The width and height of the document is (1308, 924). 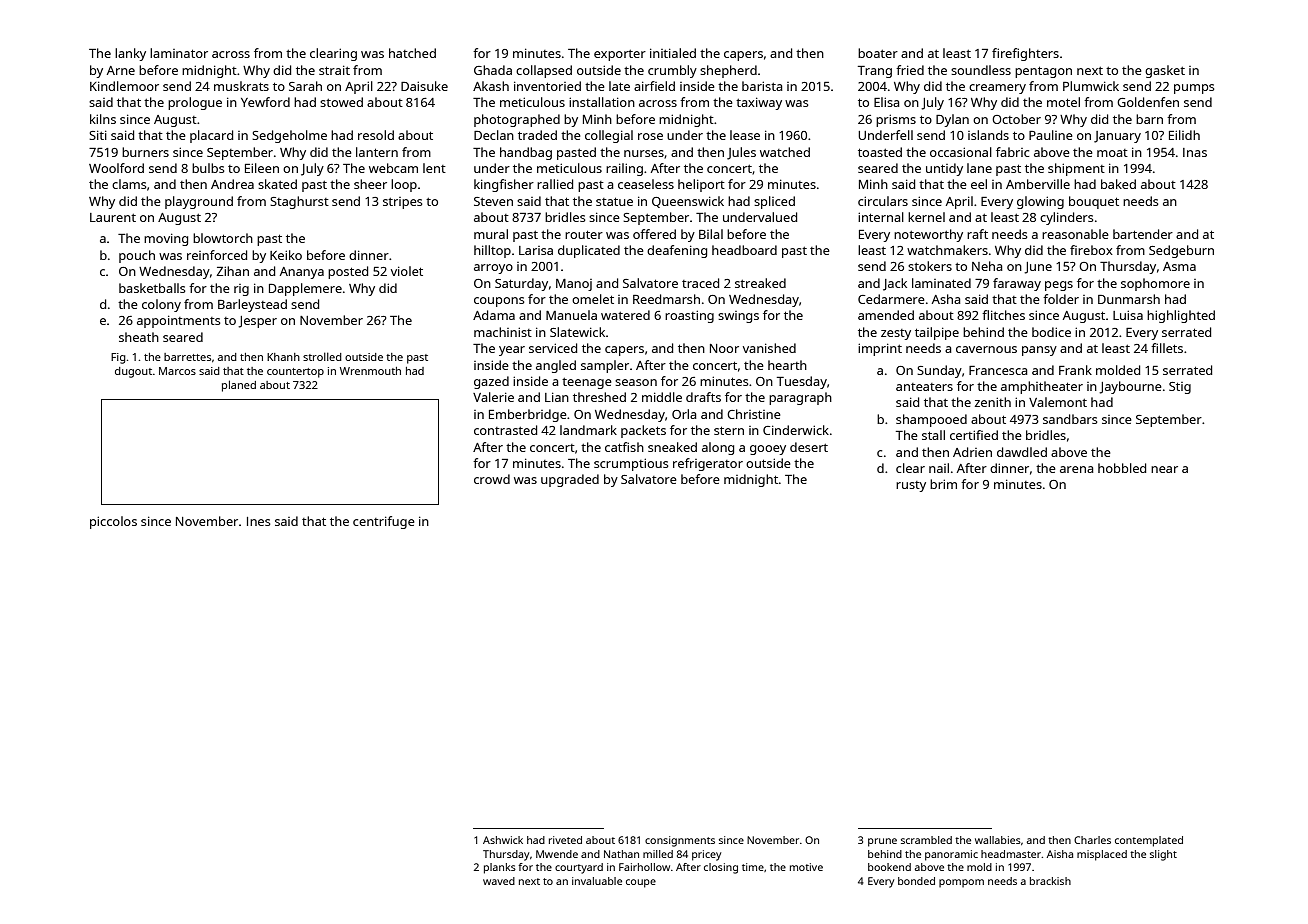 What do you see at coordinates (1025, 54) in the document?
I see `firefighters` at bounding box center [1025, 54].
